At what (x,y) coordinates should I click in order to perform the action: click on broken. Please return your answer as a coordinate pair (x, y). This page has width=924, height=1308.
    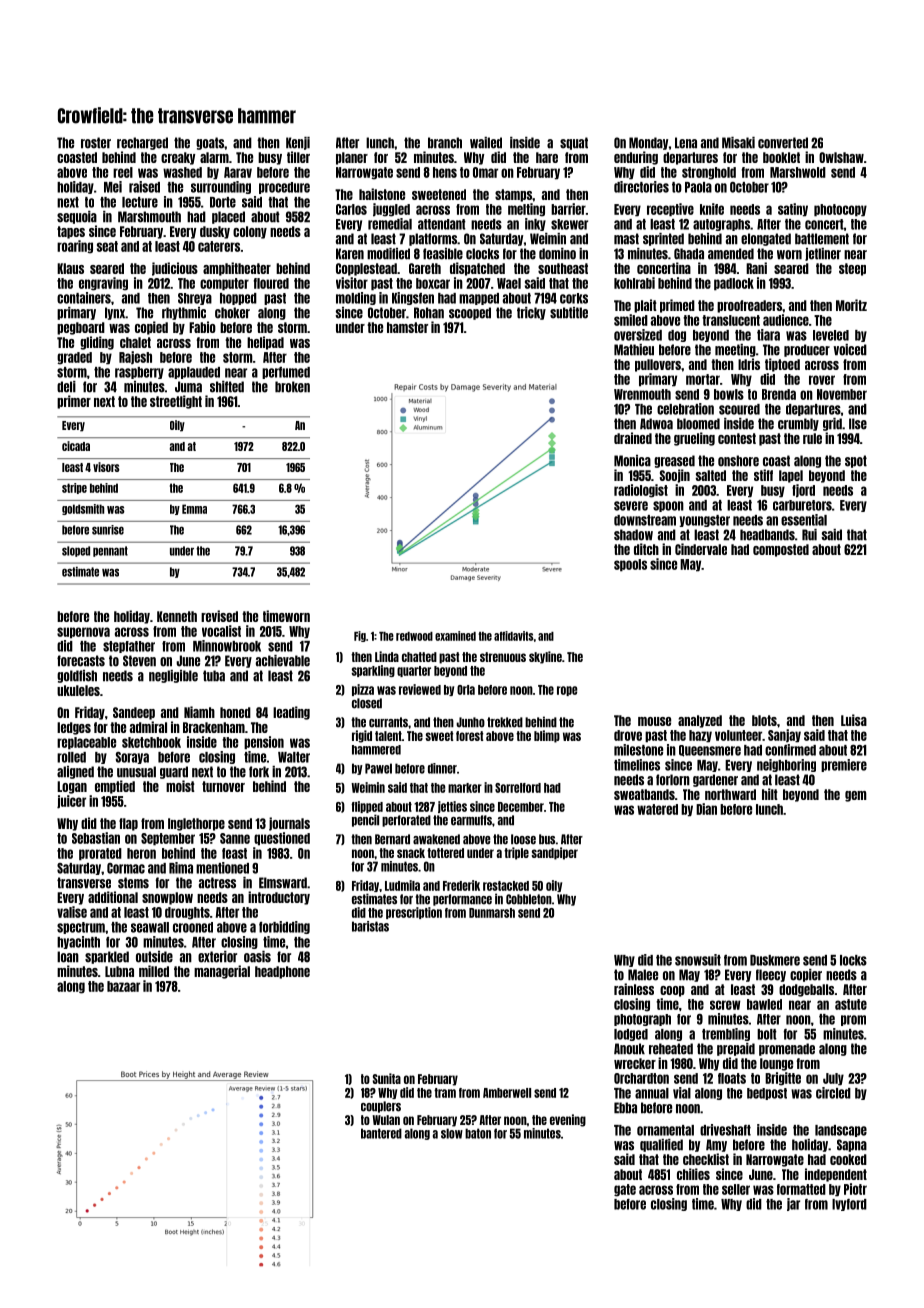
    Looking at the image, I should click on (292, 387).
